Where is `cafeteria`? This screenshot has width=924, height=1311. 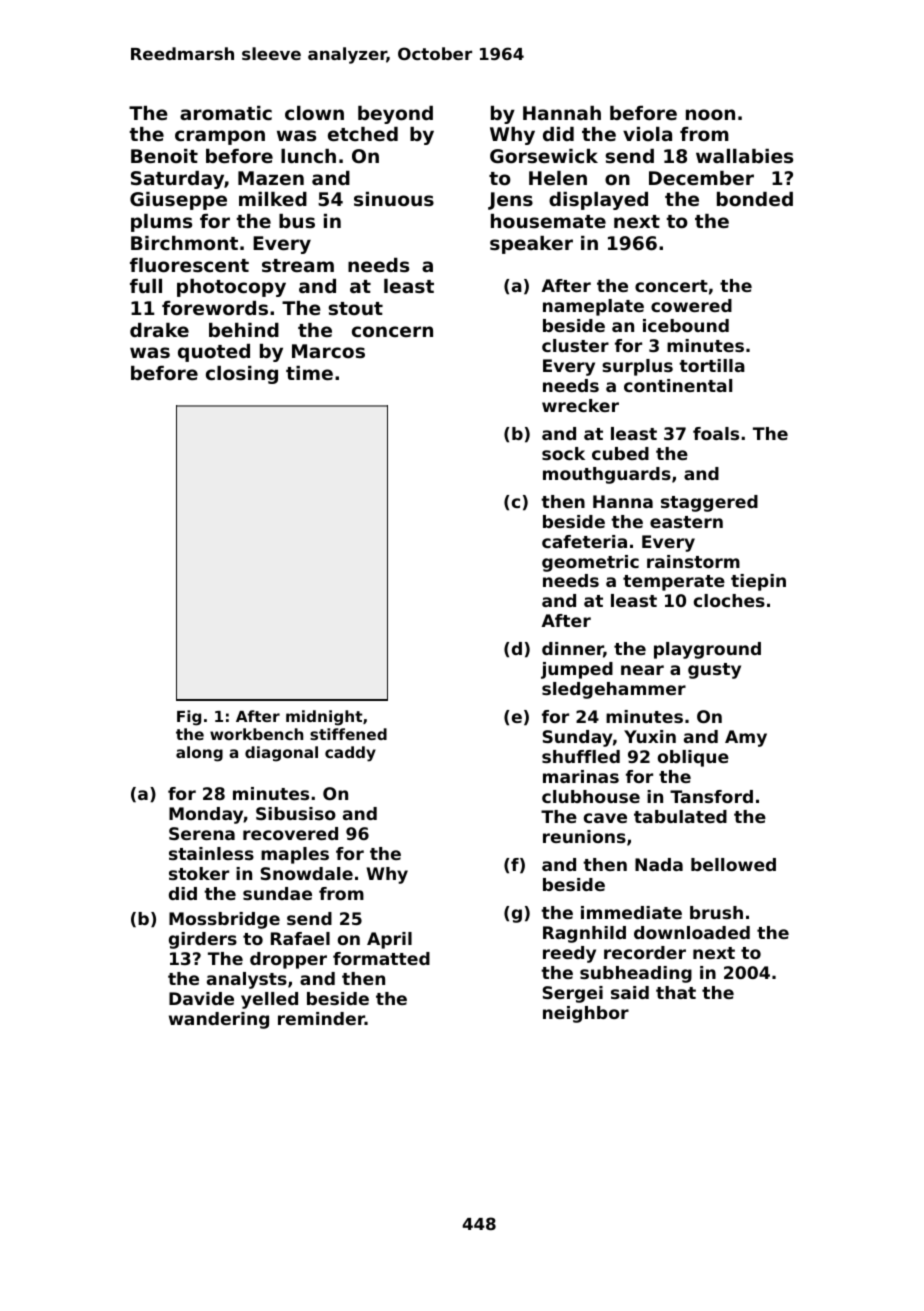
cafeteria is located at coordinates (584, 541).
